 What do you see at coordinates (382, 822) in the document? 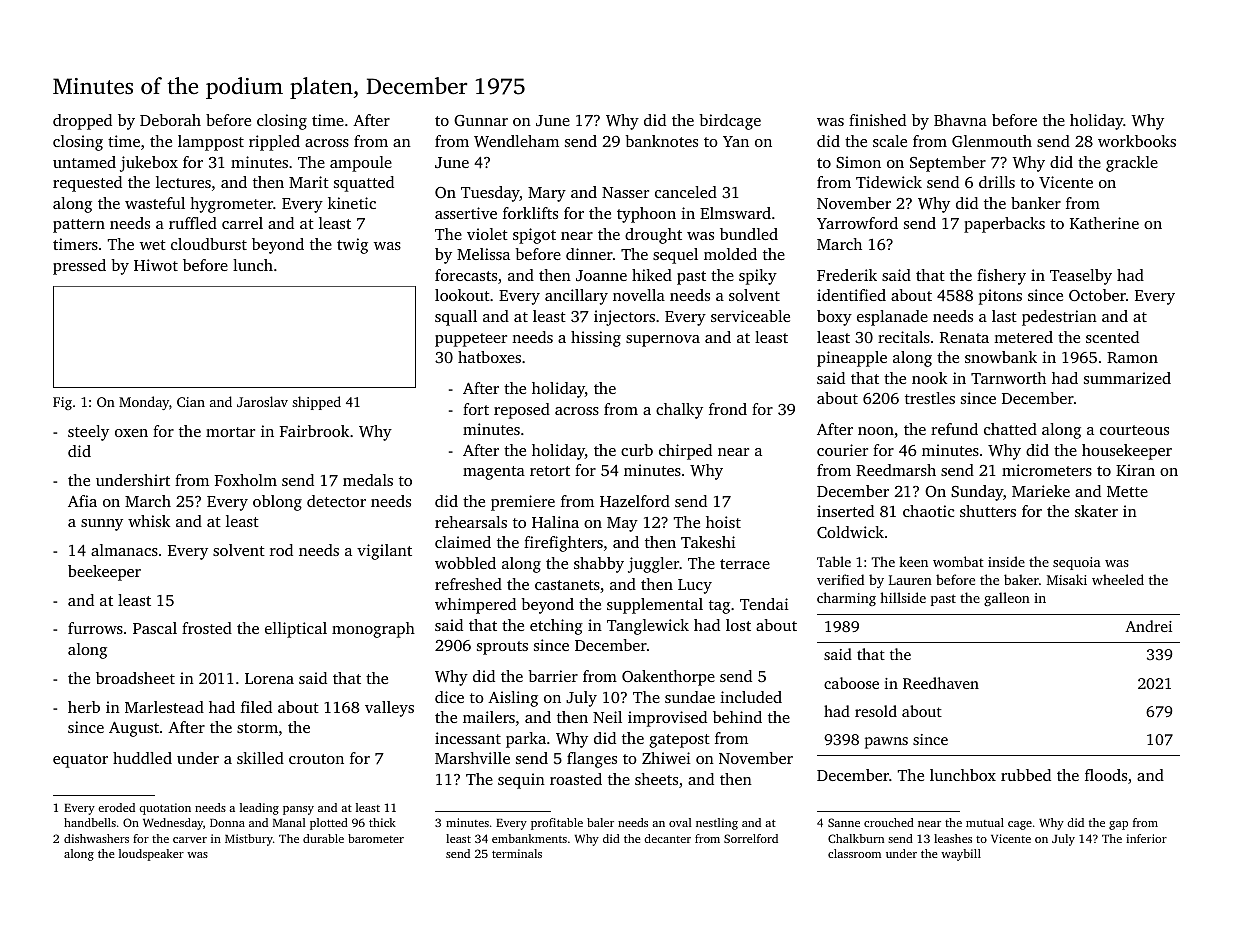
I see `thick` at bounding box center [382, 822].
